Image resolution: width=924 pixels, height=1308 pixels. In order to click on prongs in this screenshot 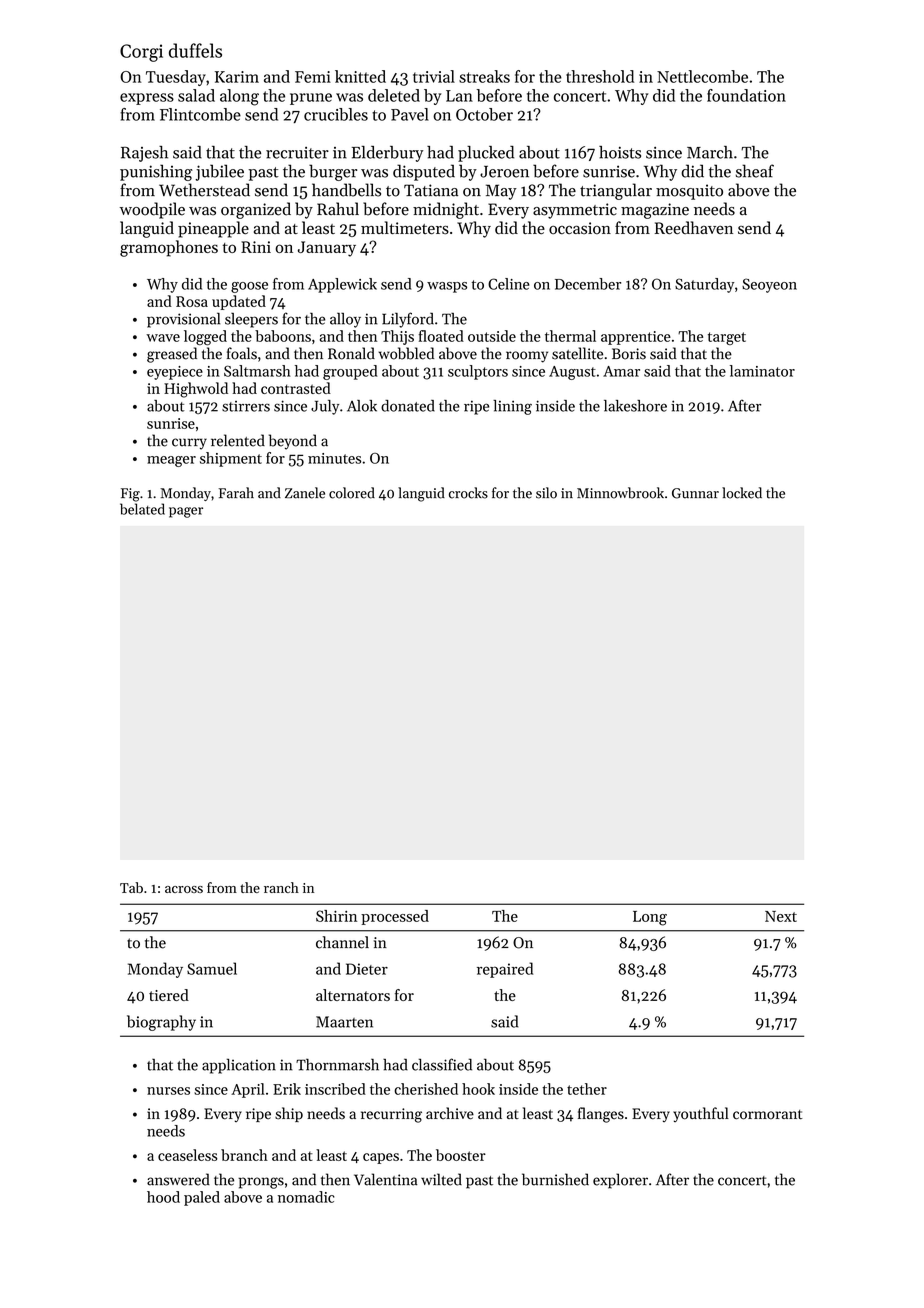, I will do `click(261, 1183)`.
